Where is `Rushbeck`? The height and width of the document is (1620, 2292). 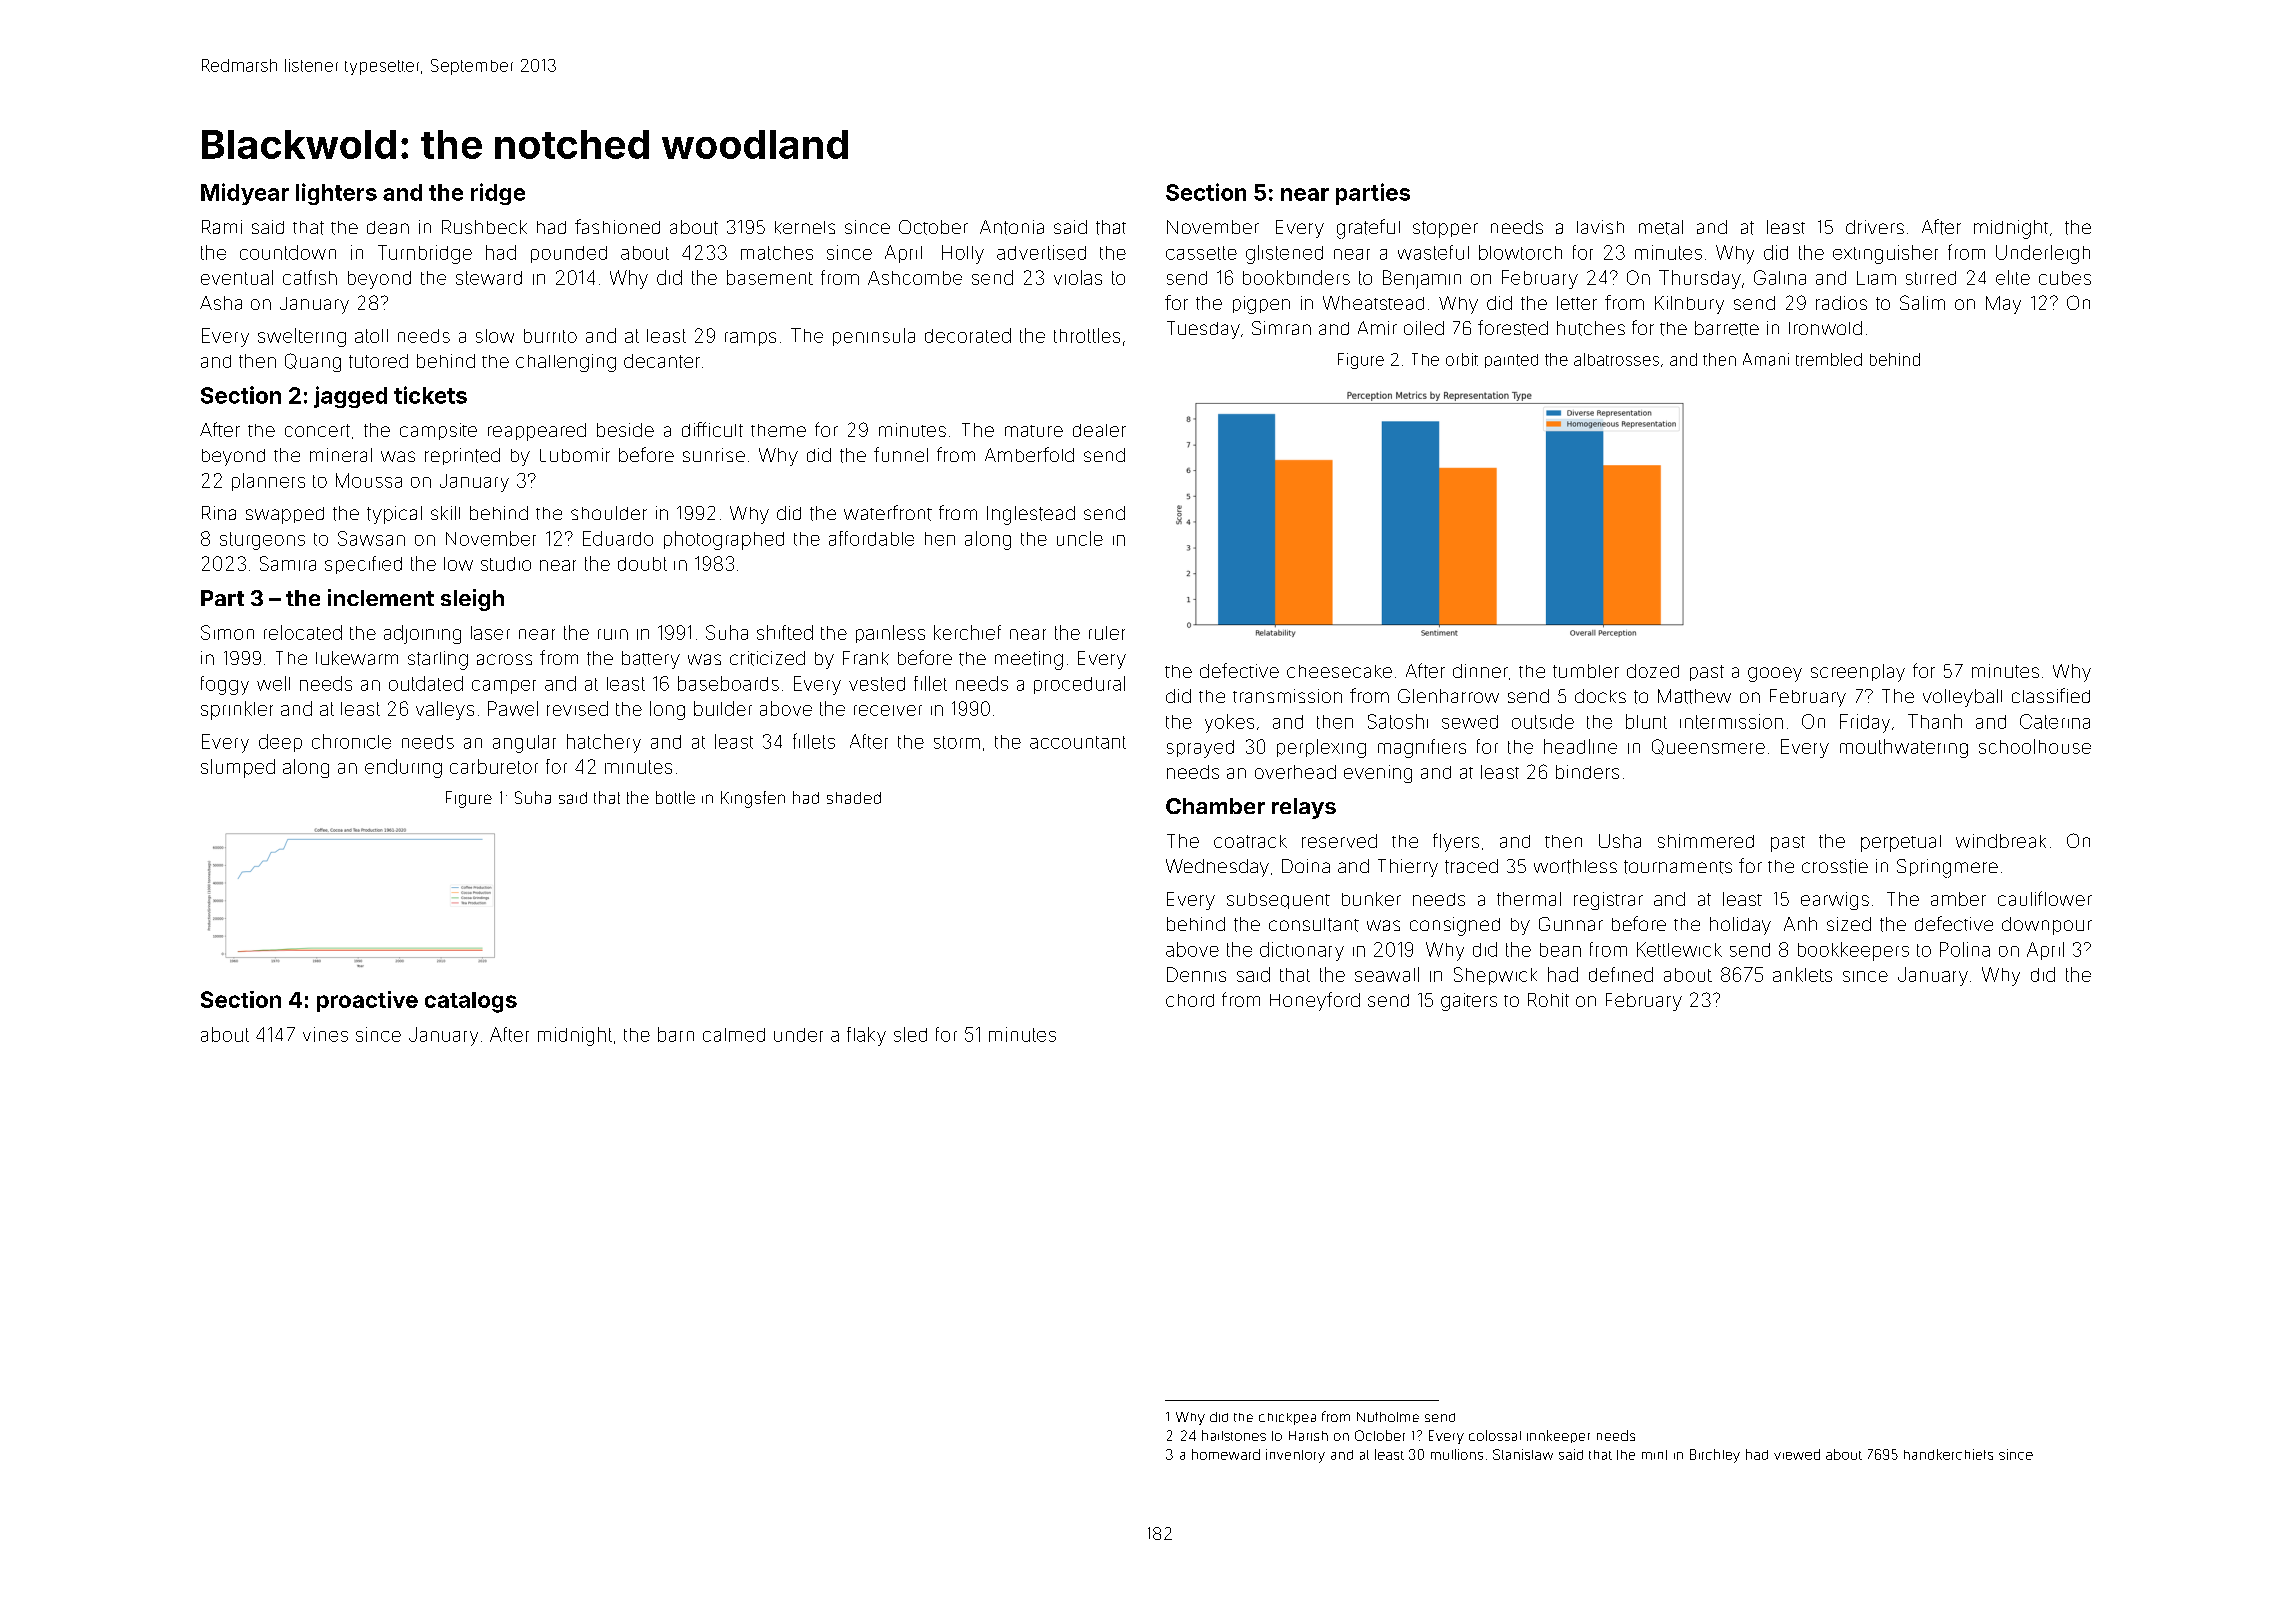 Rushbeck is located at coordinates (484, 227).
